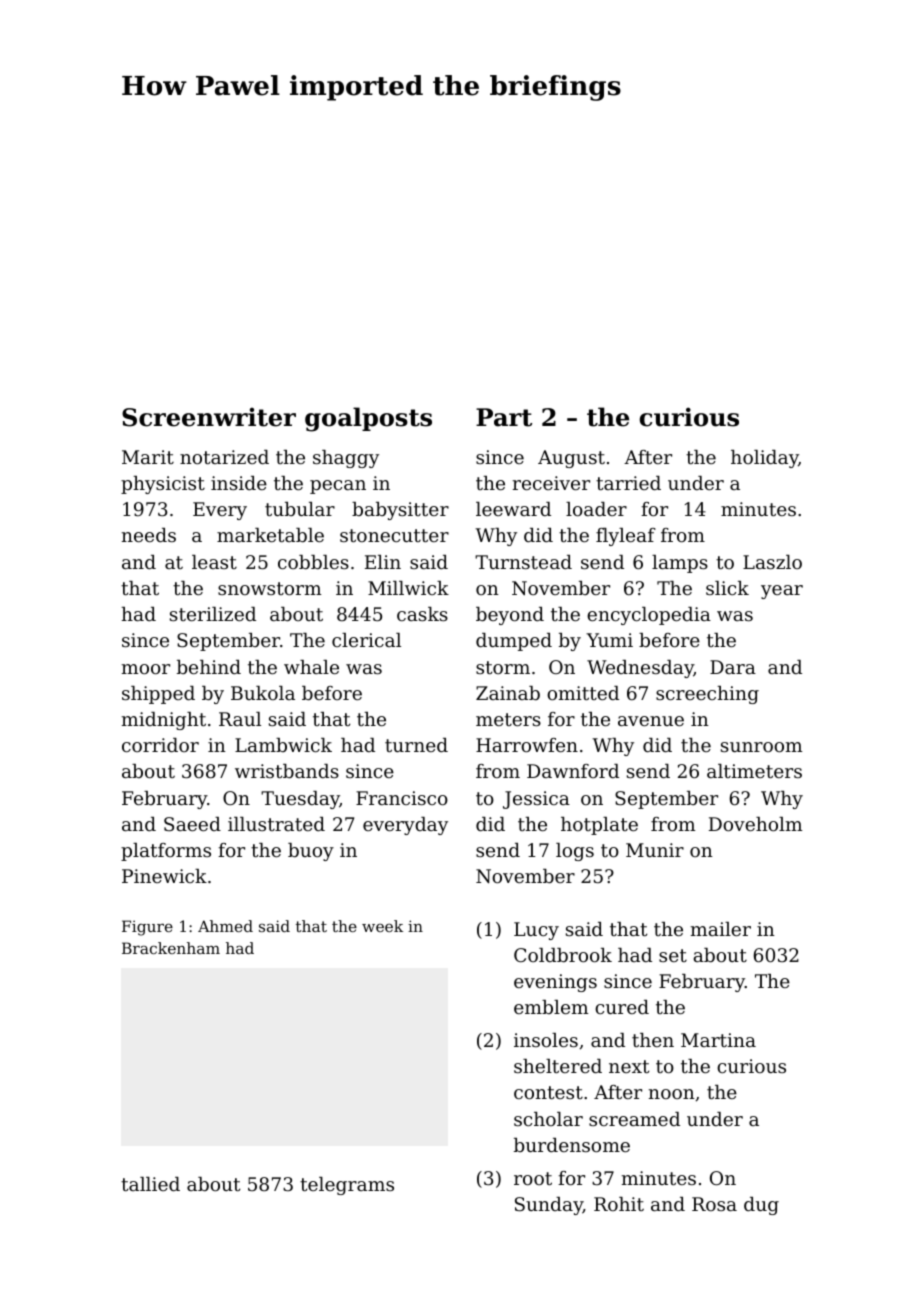  I want to click on then, so click(653, 1040).
